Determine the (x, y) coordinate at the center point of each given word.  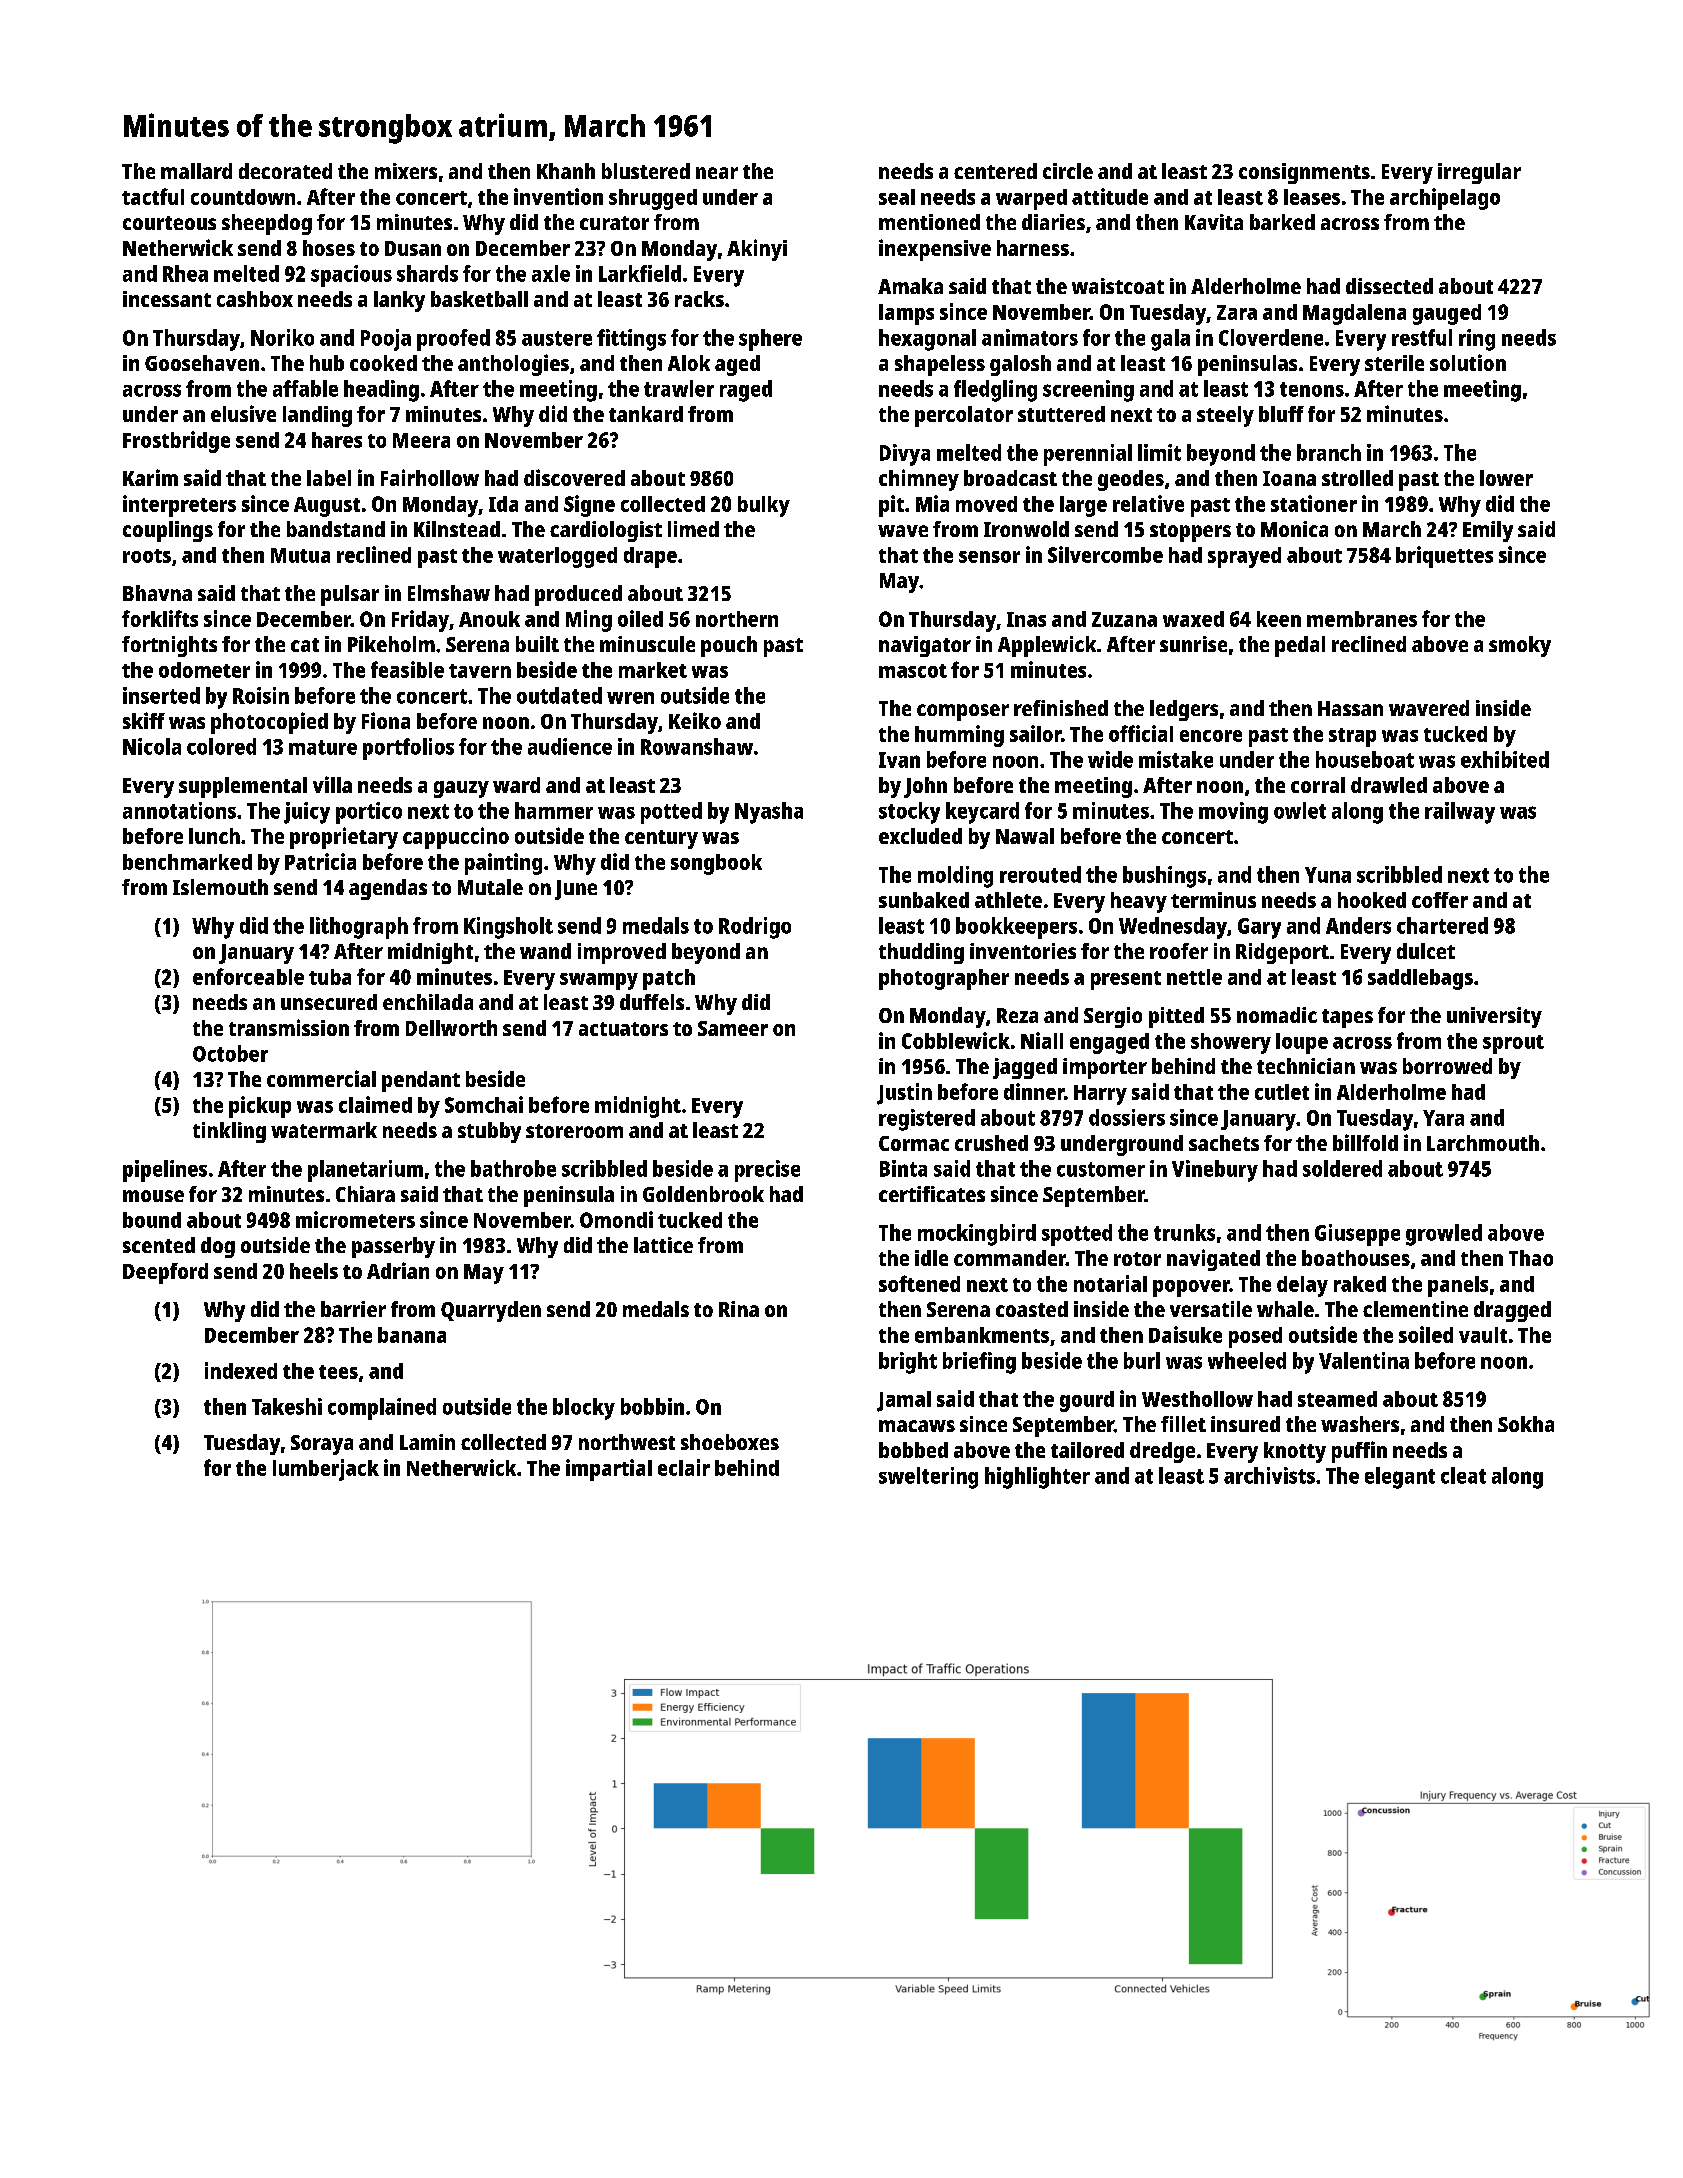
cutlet (1282, 1092)
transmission (289, 1027)
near (717, 173)
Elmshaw (449, 593)
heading (381, 391)
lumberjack (326, 1470)
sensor (989, 557)
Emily (1488, 531)
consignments (1304, 173)
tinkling (229, 1132)
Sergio (1113, 1017)
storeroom (574, 1131)
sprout (1513, 1044)
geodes (1131, 480)
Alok (689, 363)
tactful (153, 196)
